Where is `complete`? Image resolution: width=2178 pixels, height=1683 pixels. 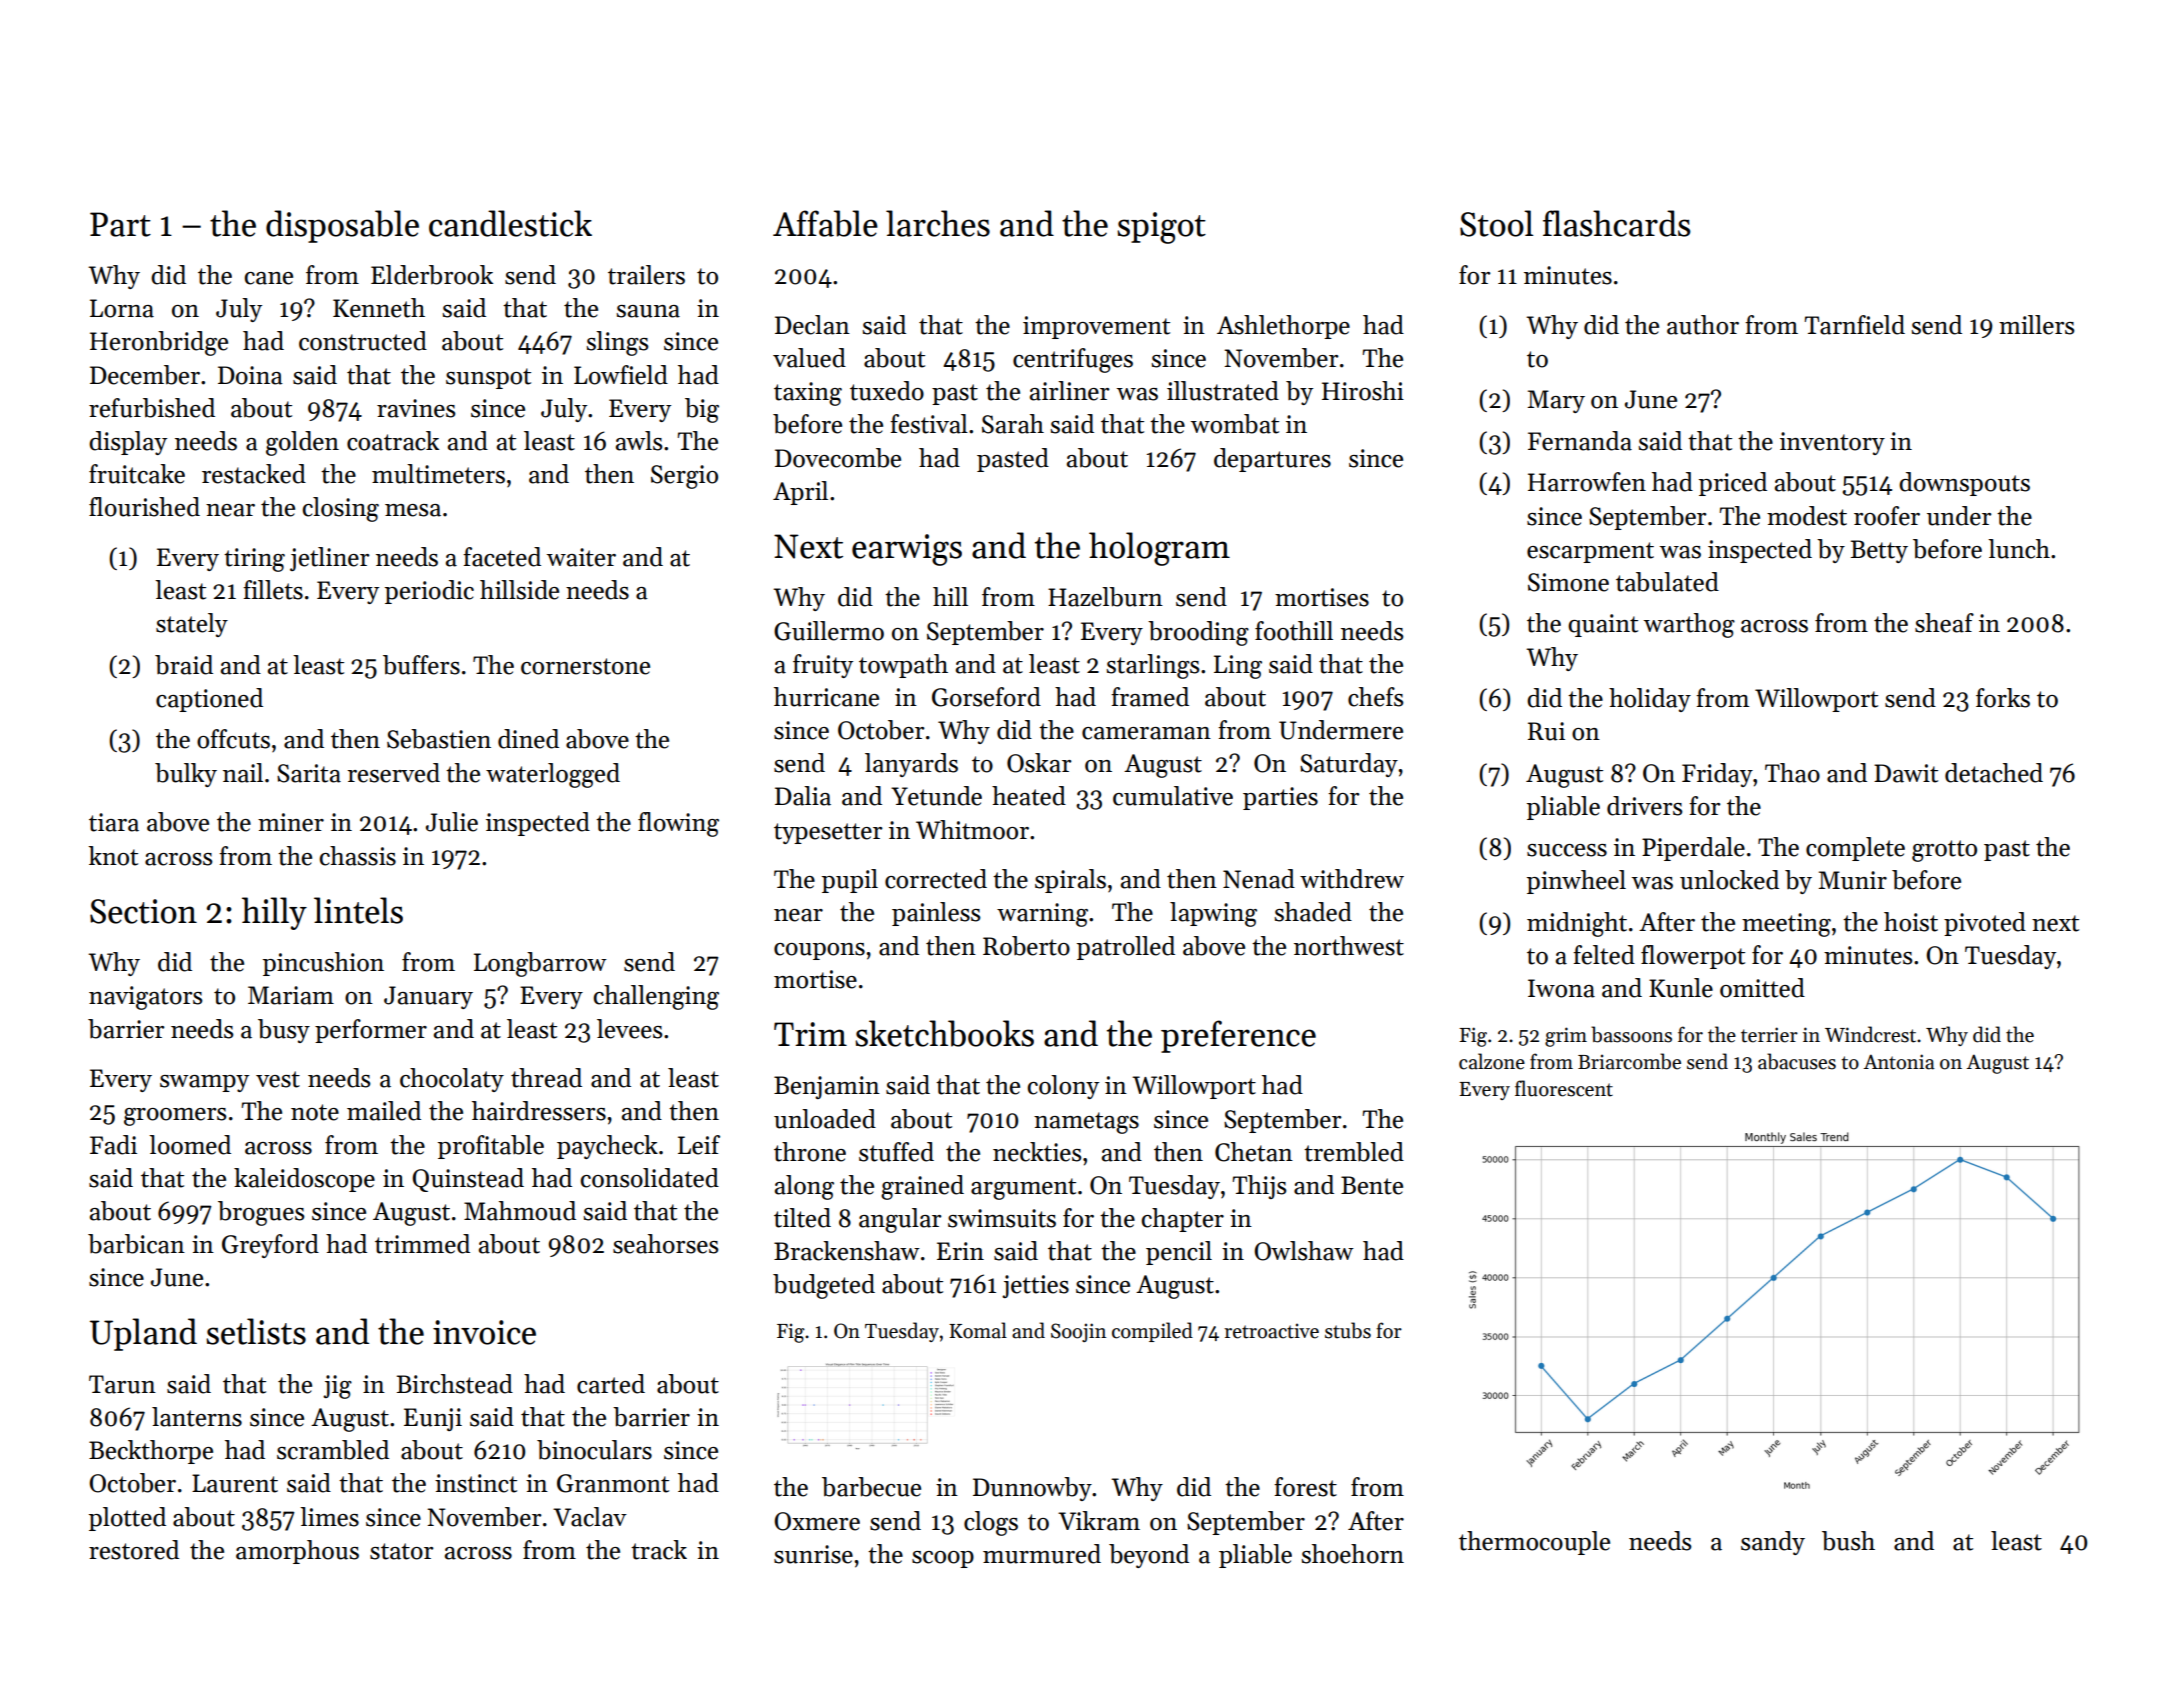 complete is located at coordinates (1855, 849).
